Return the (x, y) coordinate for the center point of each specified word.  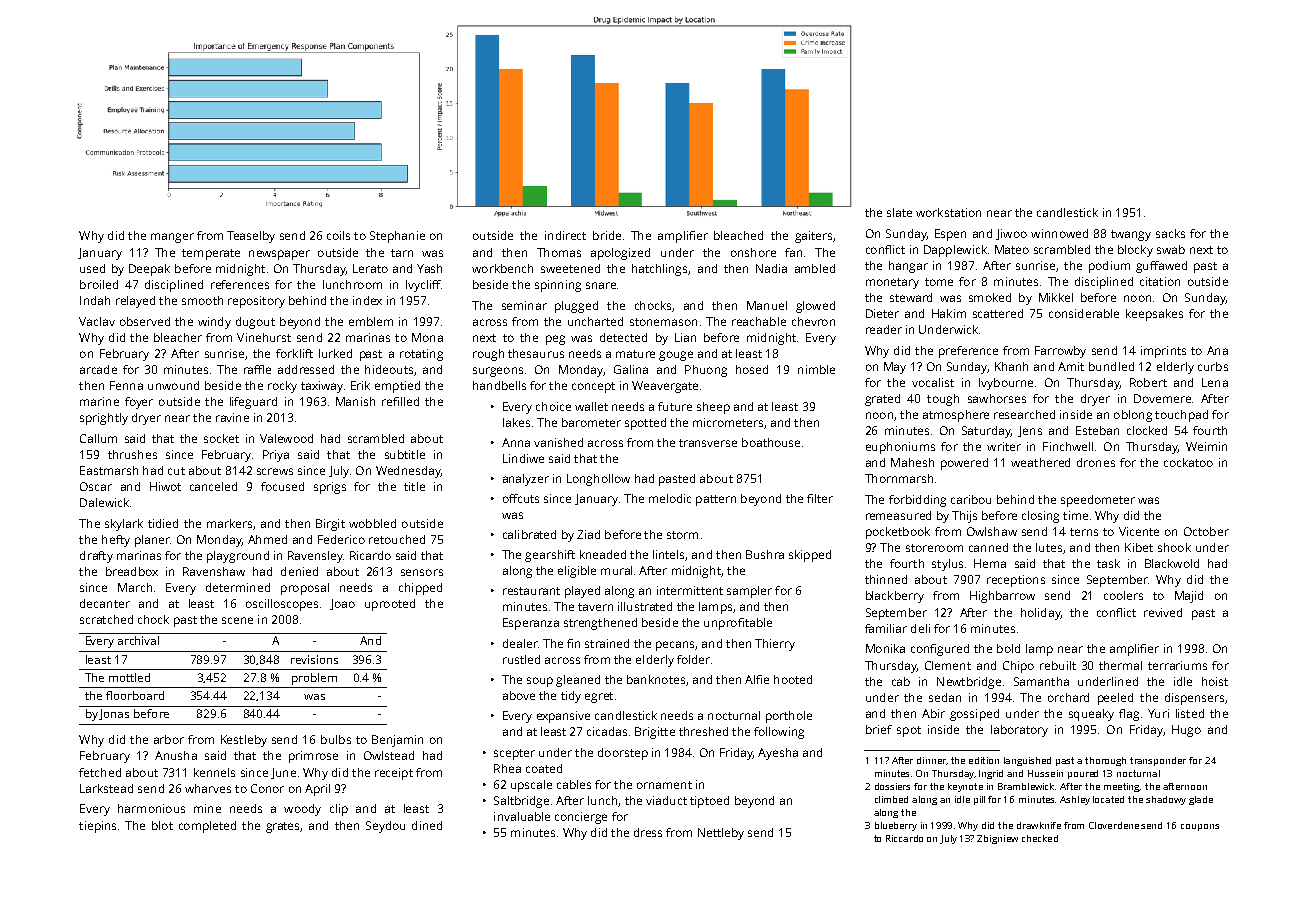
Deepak (149, 270)
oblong (1133, 416)
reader (884, 329)
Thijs (964, 517)
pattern (716, 500)
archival (138, 640)
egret (599, 697)
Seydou (385, 827)
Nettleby (721, 834)
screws (275, 471)
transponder (1158, 761)
